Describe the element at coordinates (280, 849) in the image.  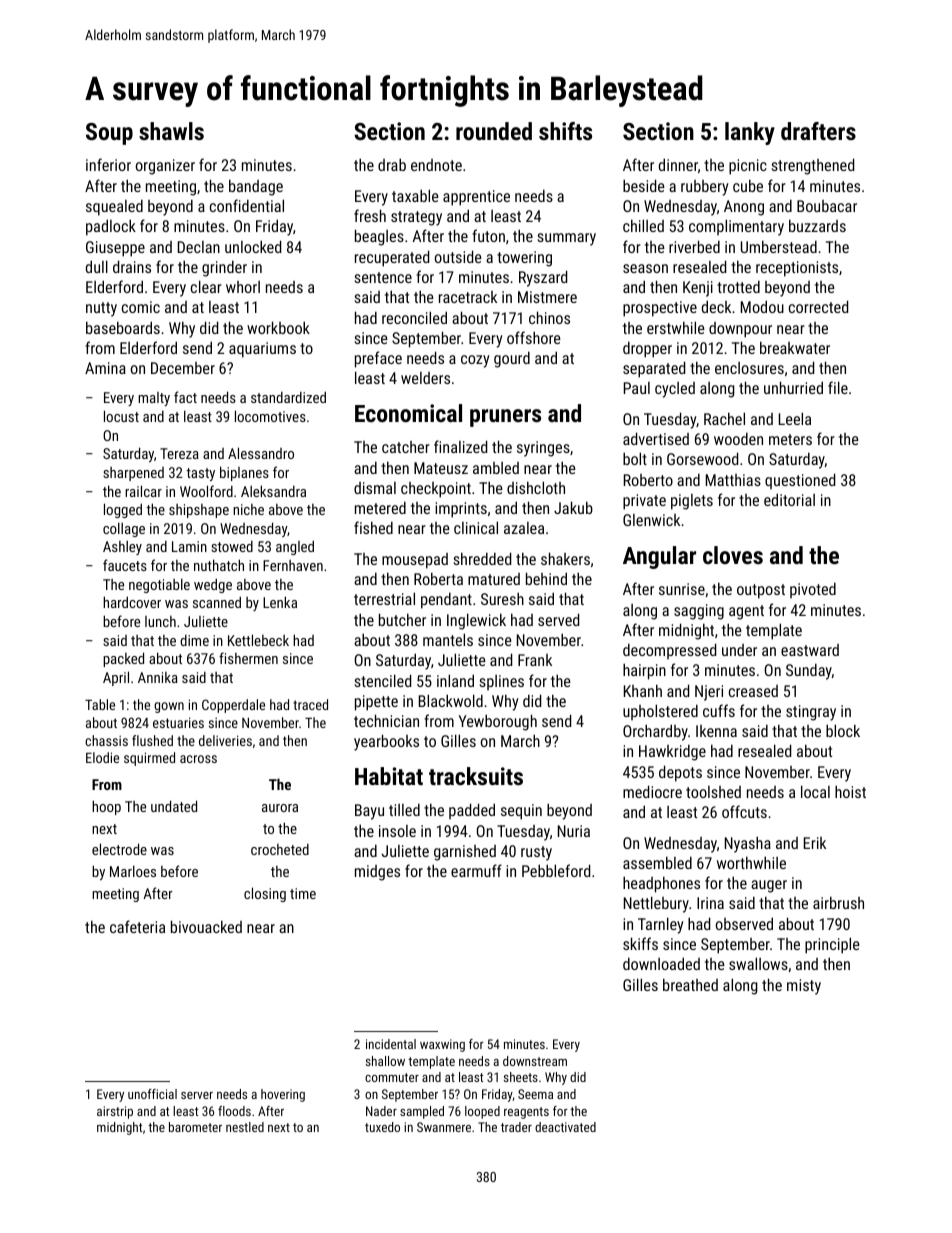
I see `crocheted` at that location.
